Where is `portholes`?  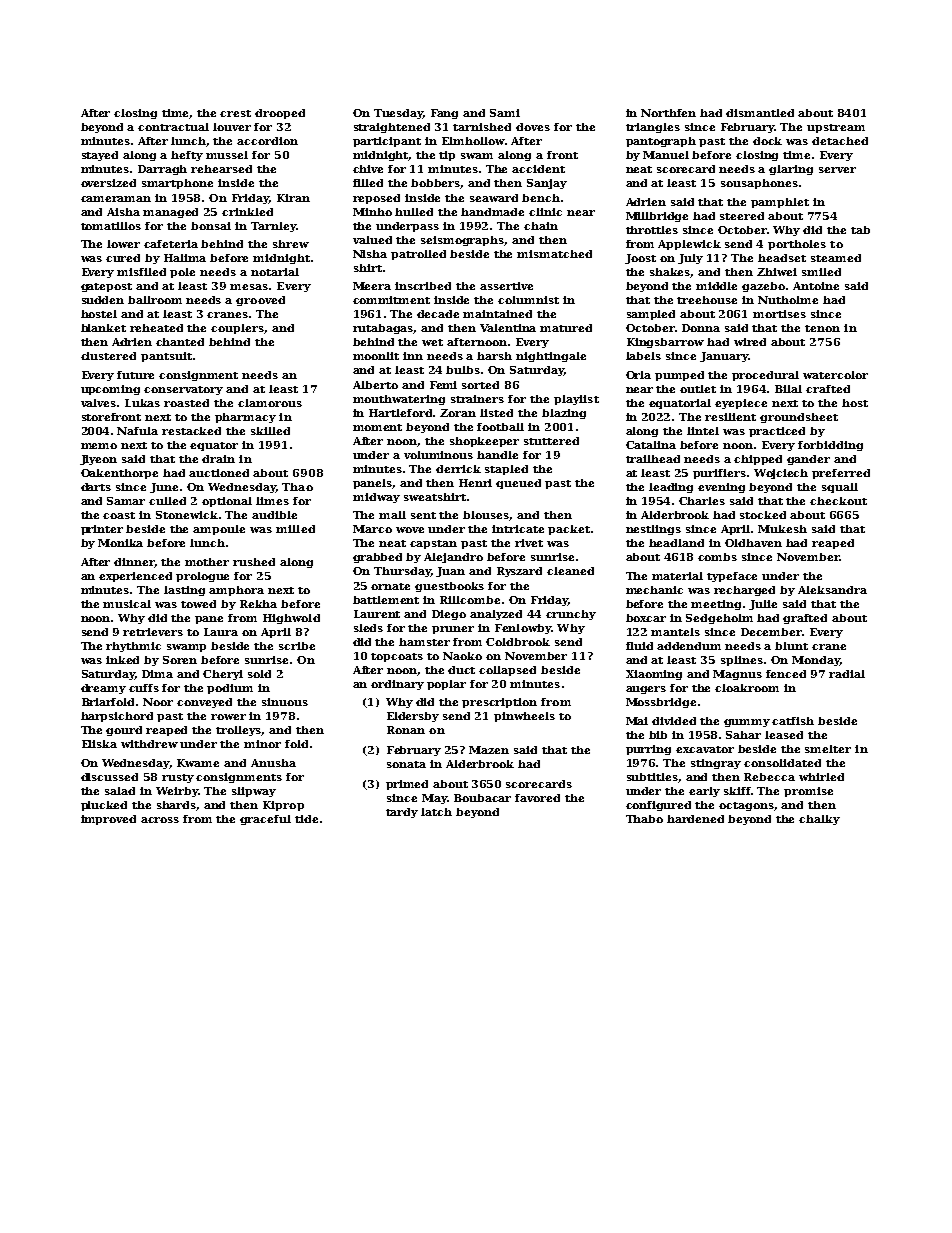
portholes is located at coordinates (797, 245).
